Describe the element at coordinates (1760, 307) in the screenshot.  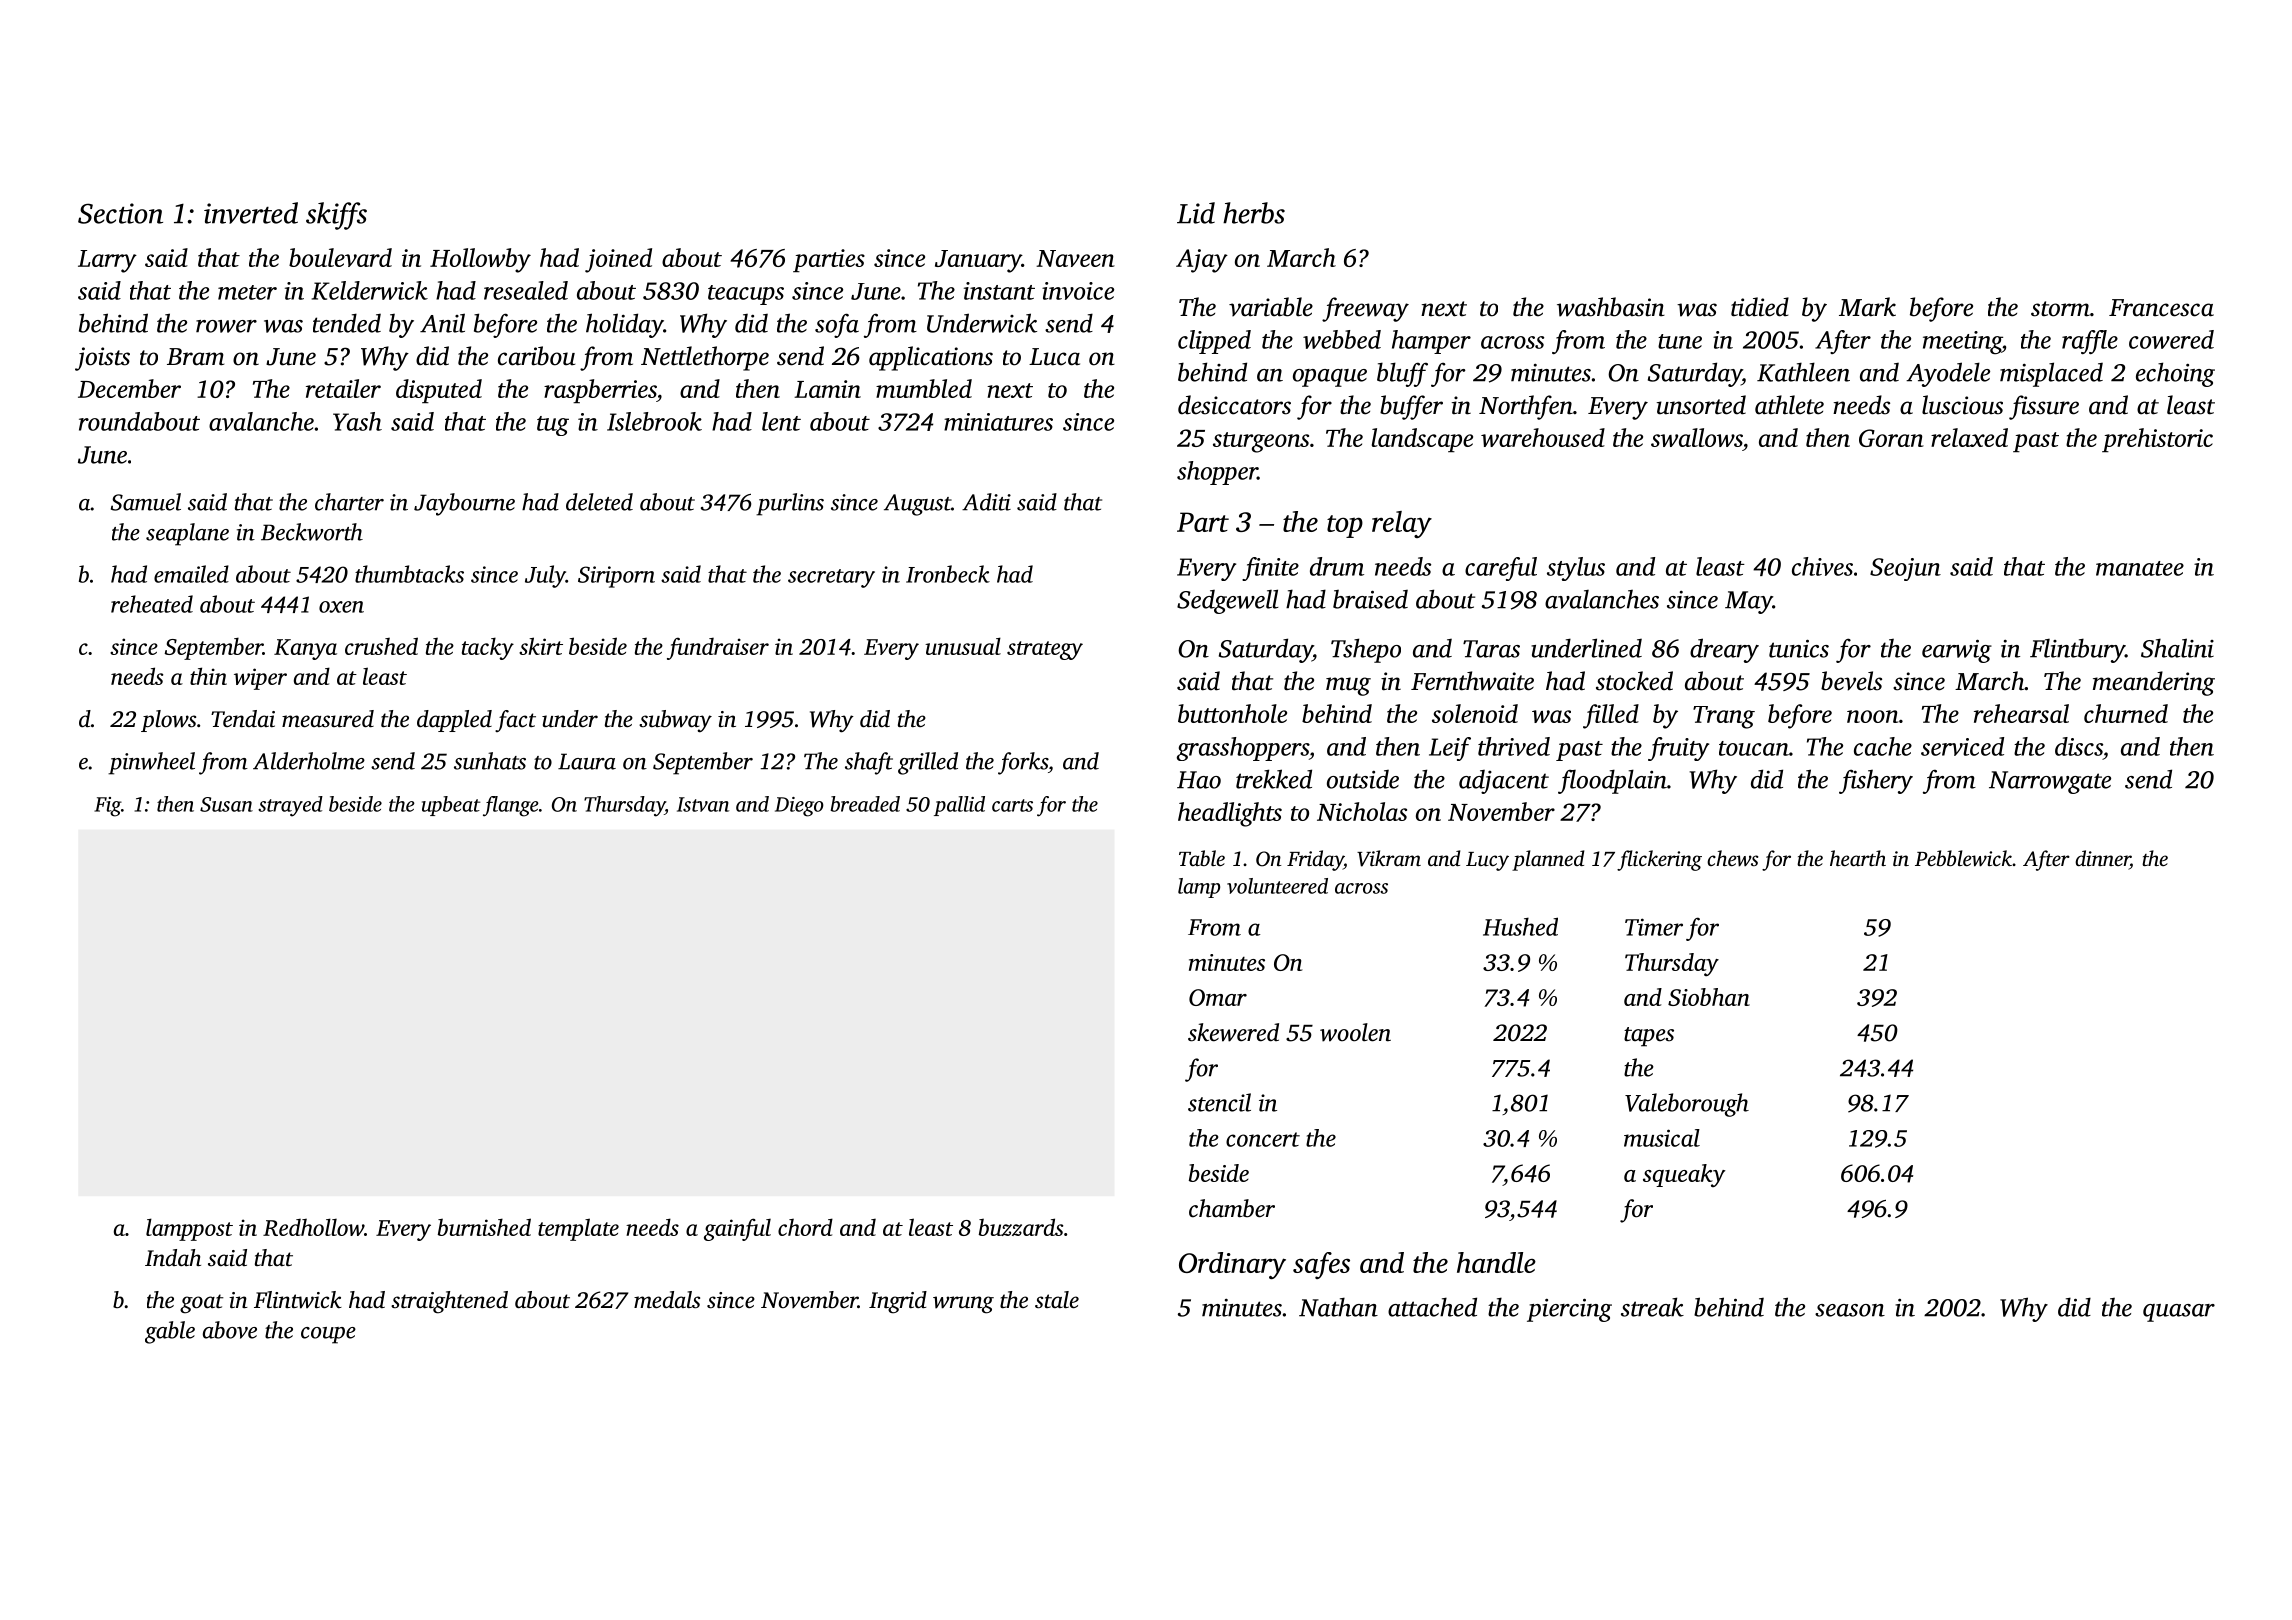
I see `tidied` at that location.
